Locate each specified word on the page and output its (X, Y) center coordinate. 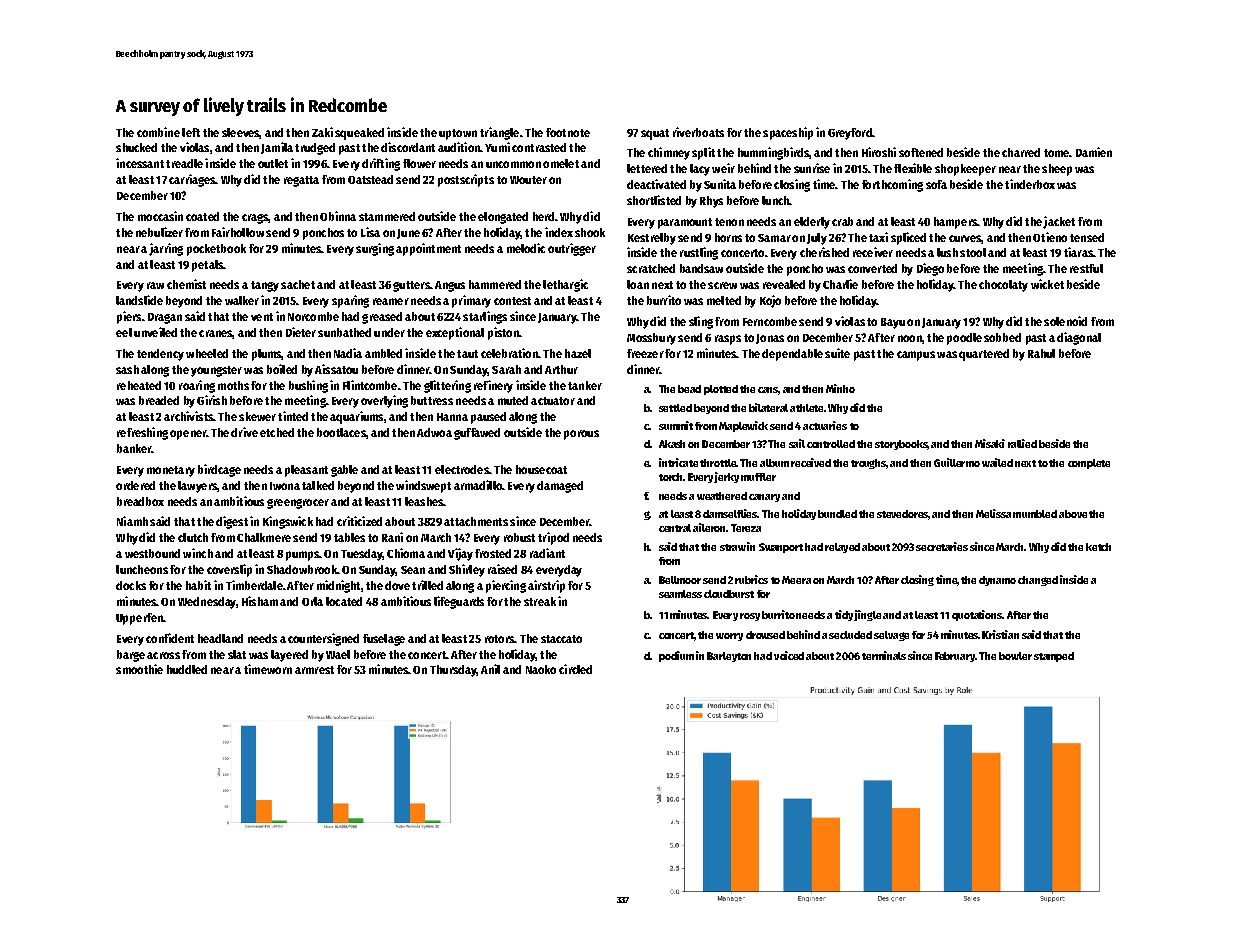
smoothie (139, 669)
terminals (884, 655)
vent (262, 317)
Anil (490, 669)
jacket (1059, 222)
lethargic (565, 285)
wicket (1047, 284)
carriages (192, 180)
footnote (568, 132)
